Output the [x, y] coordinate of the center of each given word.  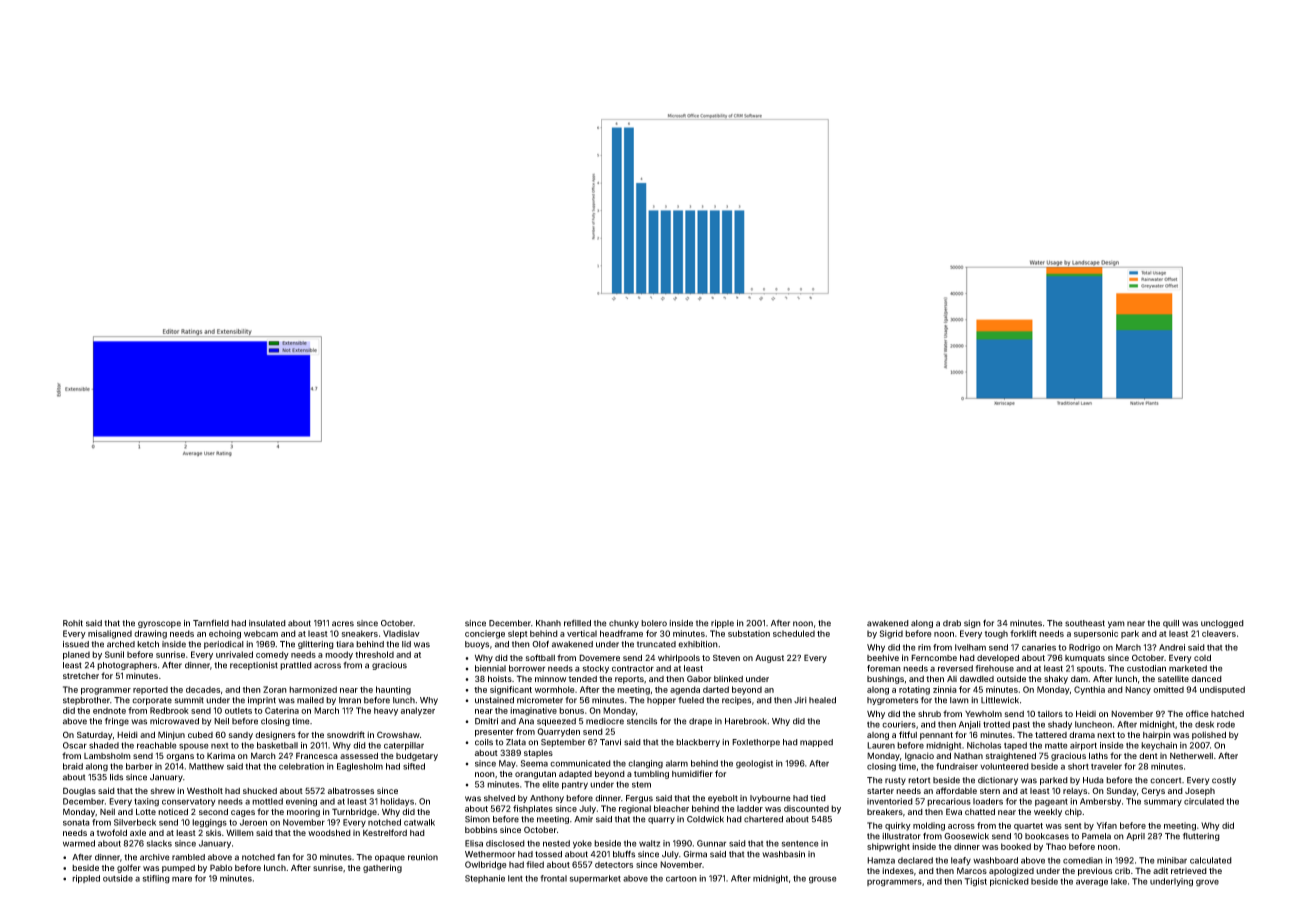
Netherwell [1191, 756]
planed [76, 655]
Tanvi [610, 742]
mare [182, 879]
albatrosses [351, 790]
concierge [485, 634]
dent [1148, 755]
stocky [596, 669]
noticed [173, 811]
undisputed [1222, 690]
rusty [895, 781]
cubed [200, 734]
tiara [345, 644]
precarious [949, 802]
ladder [750, 808]
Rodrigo [1084, 648]
